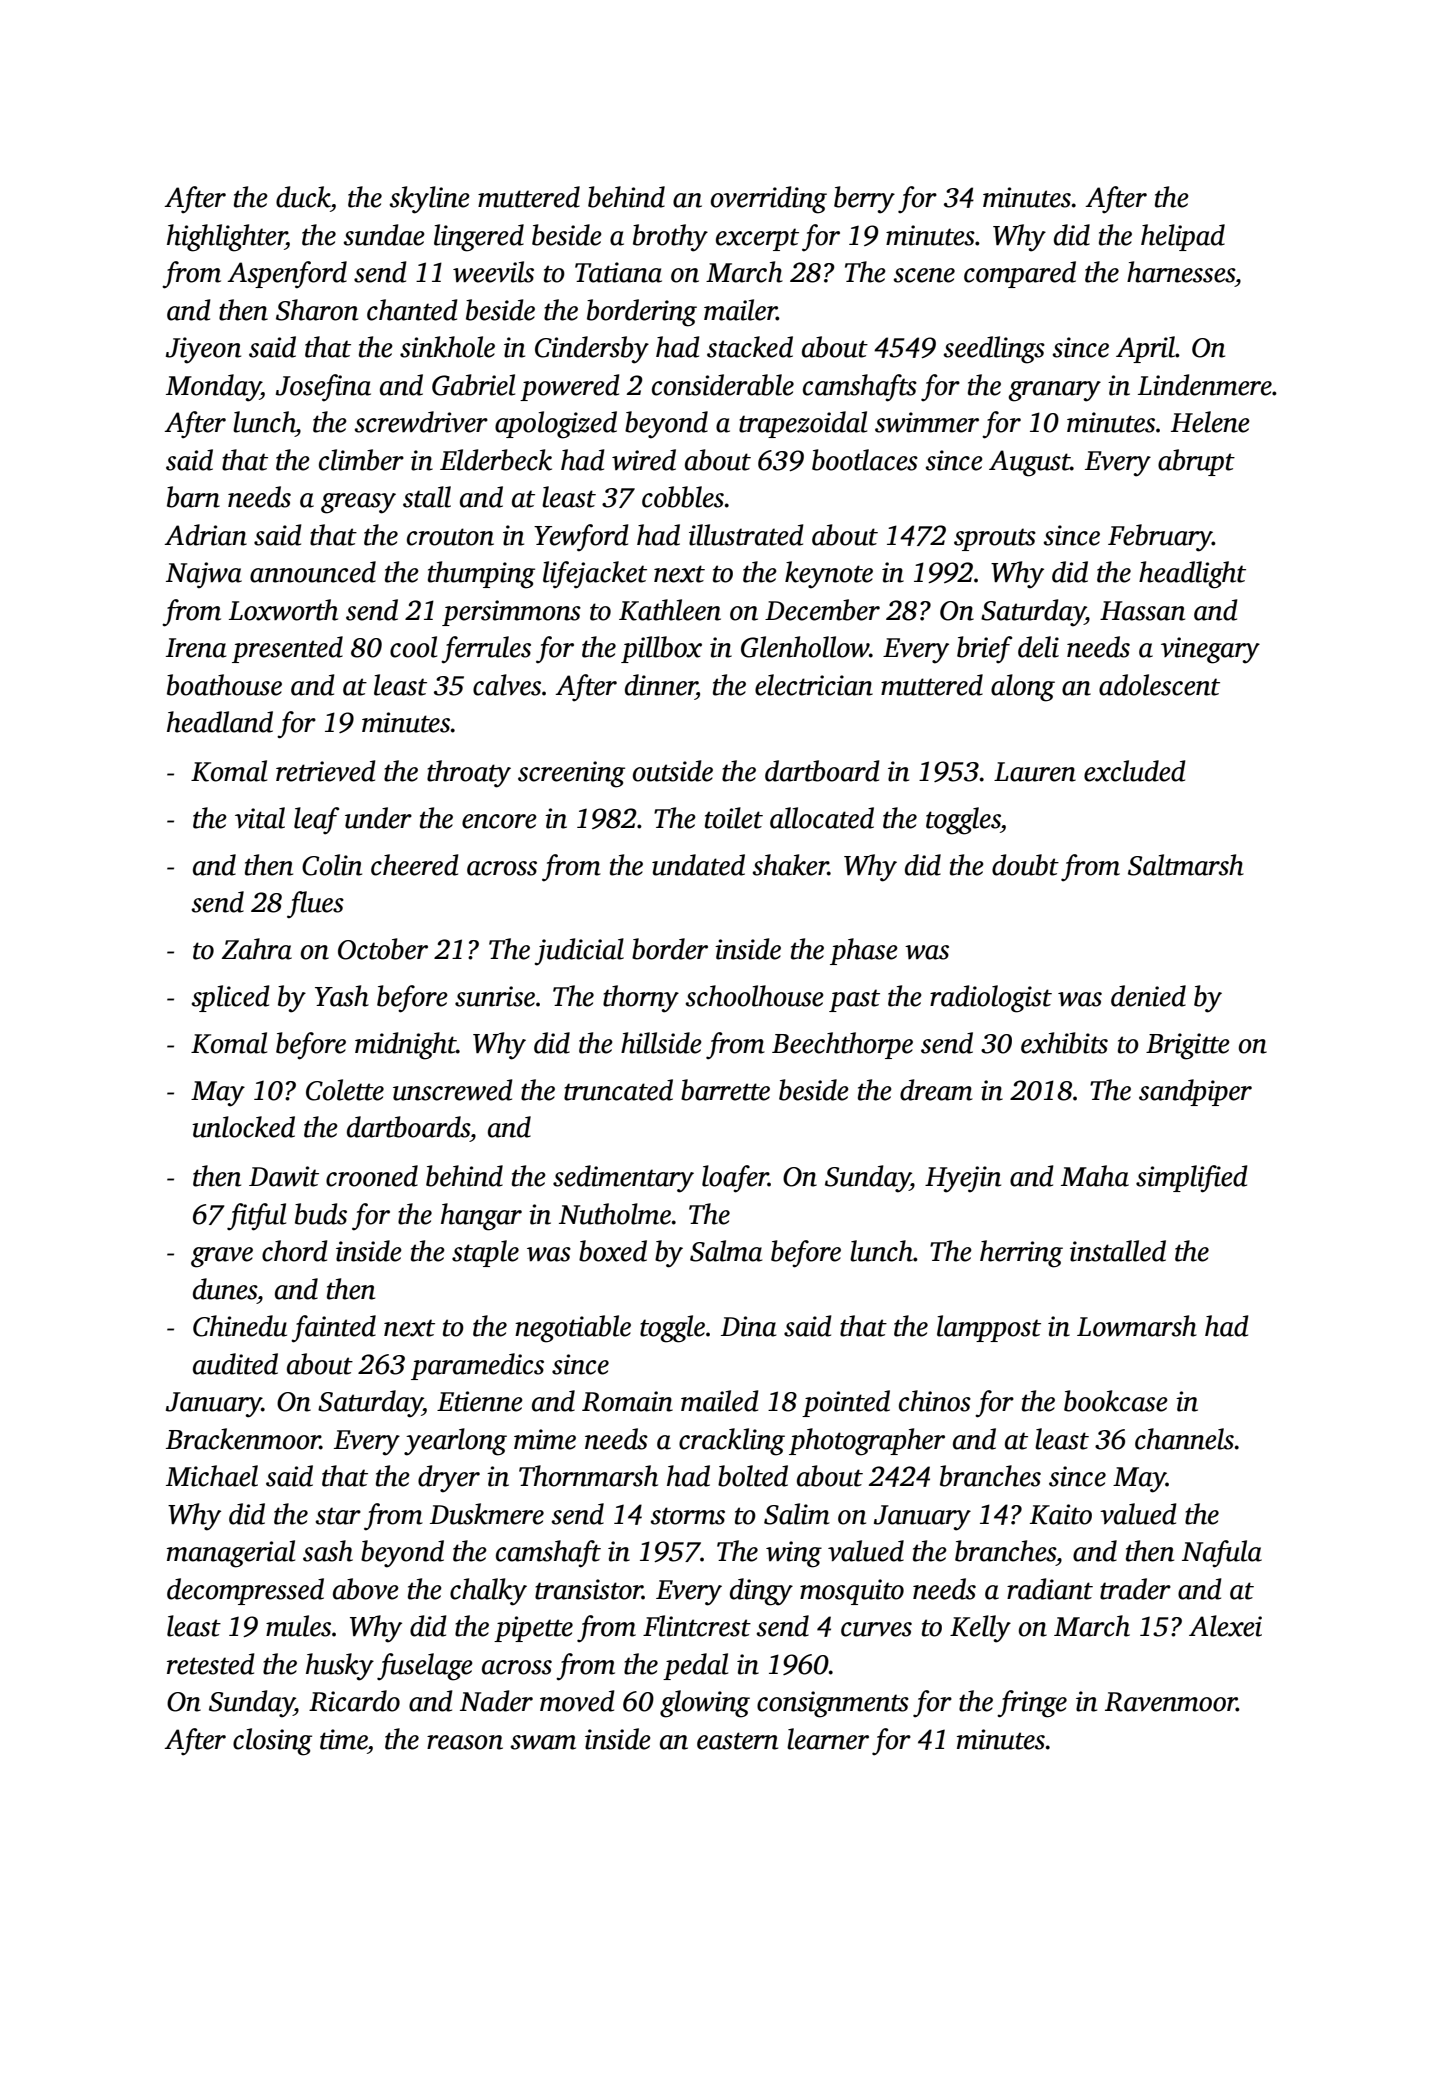 Image resolution: width=1450 pixels, height=2100 pixels. What do you see at coordinates (740, 310) in the screenshot?
I see `mailer` at bounding box center [740, 310].
